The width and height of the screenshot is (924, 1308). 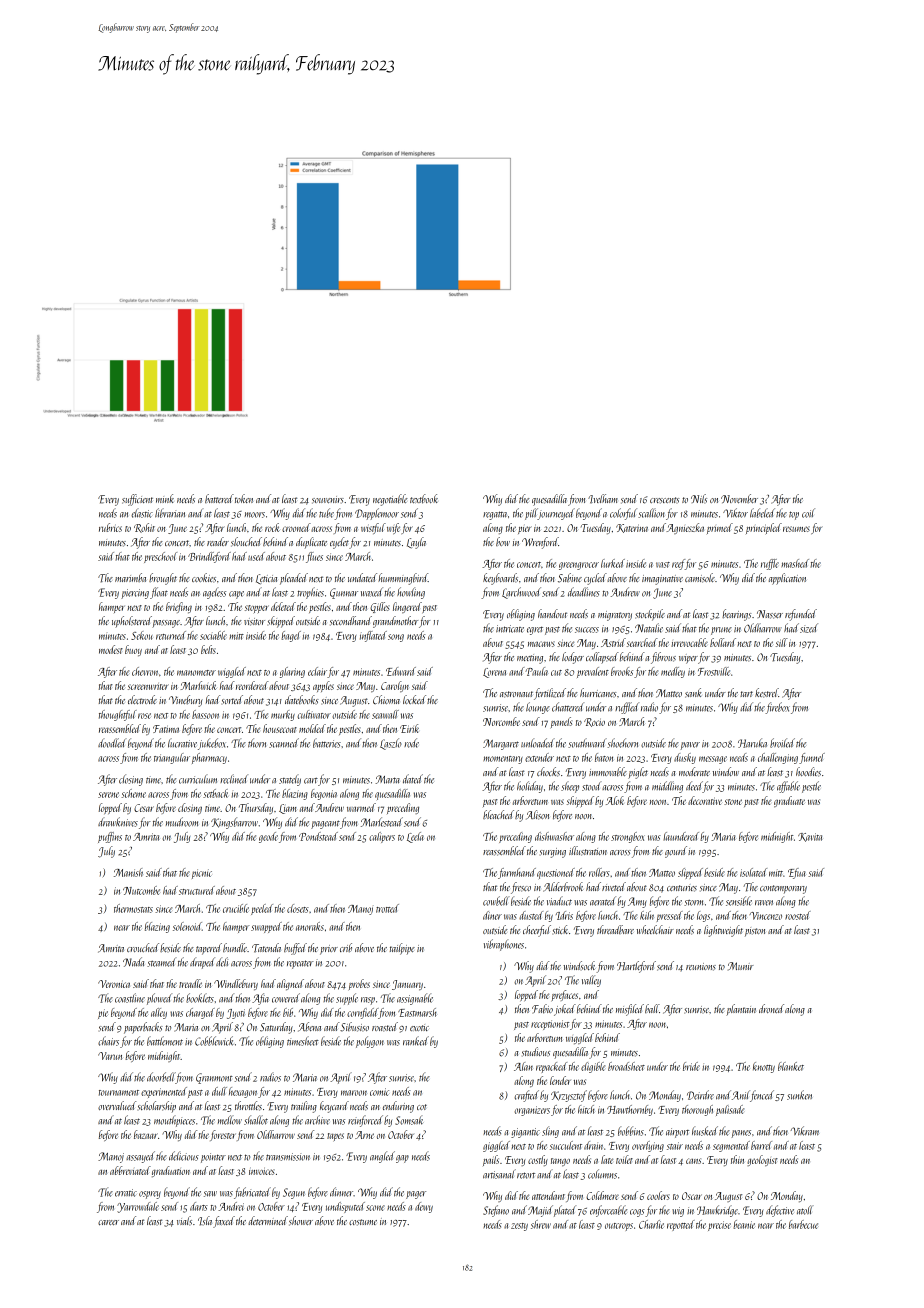 What do you see at coordinates (503, 760) in the screenshot?
I see `momentary` at bounding box center [503, 760].
